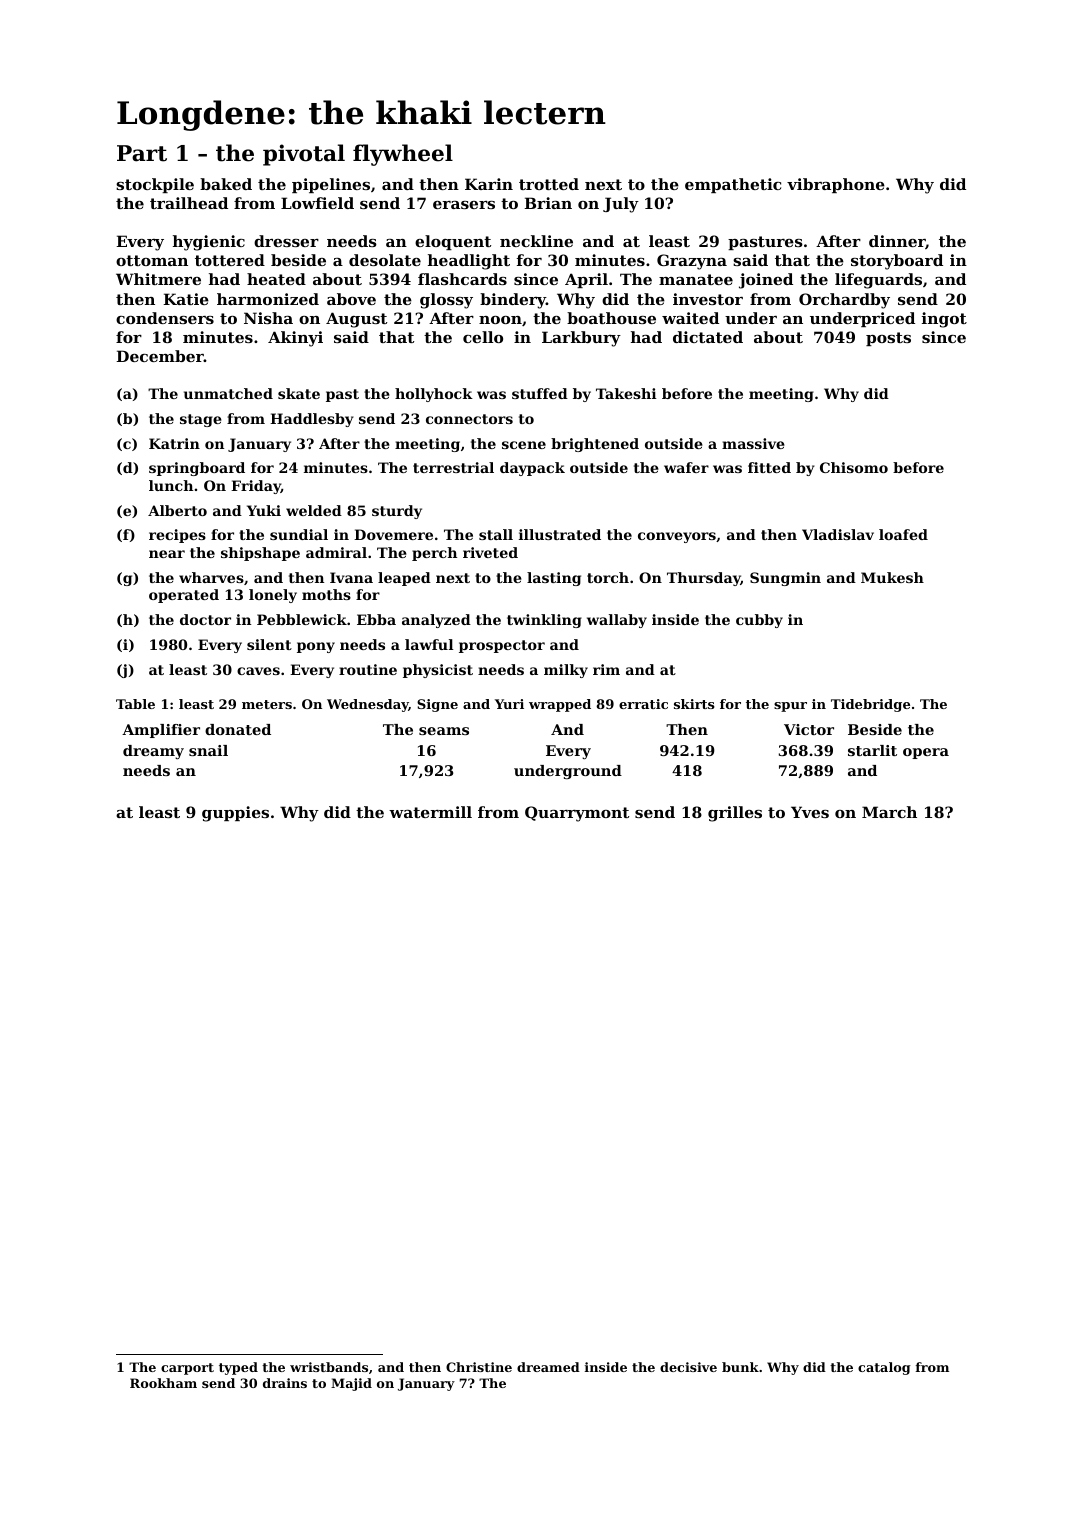 The width and height of the screenshot is (1083, 1532). Describe the element at coordinates (304, 155) in the screenshot. I see `pivotal` at that location.
